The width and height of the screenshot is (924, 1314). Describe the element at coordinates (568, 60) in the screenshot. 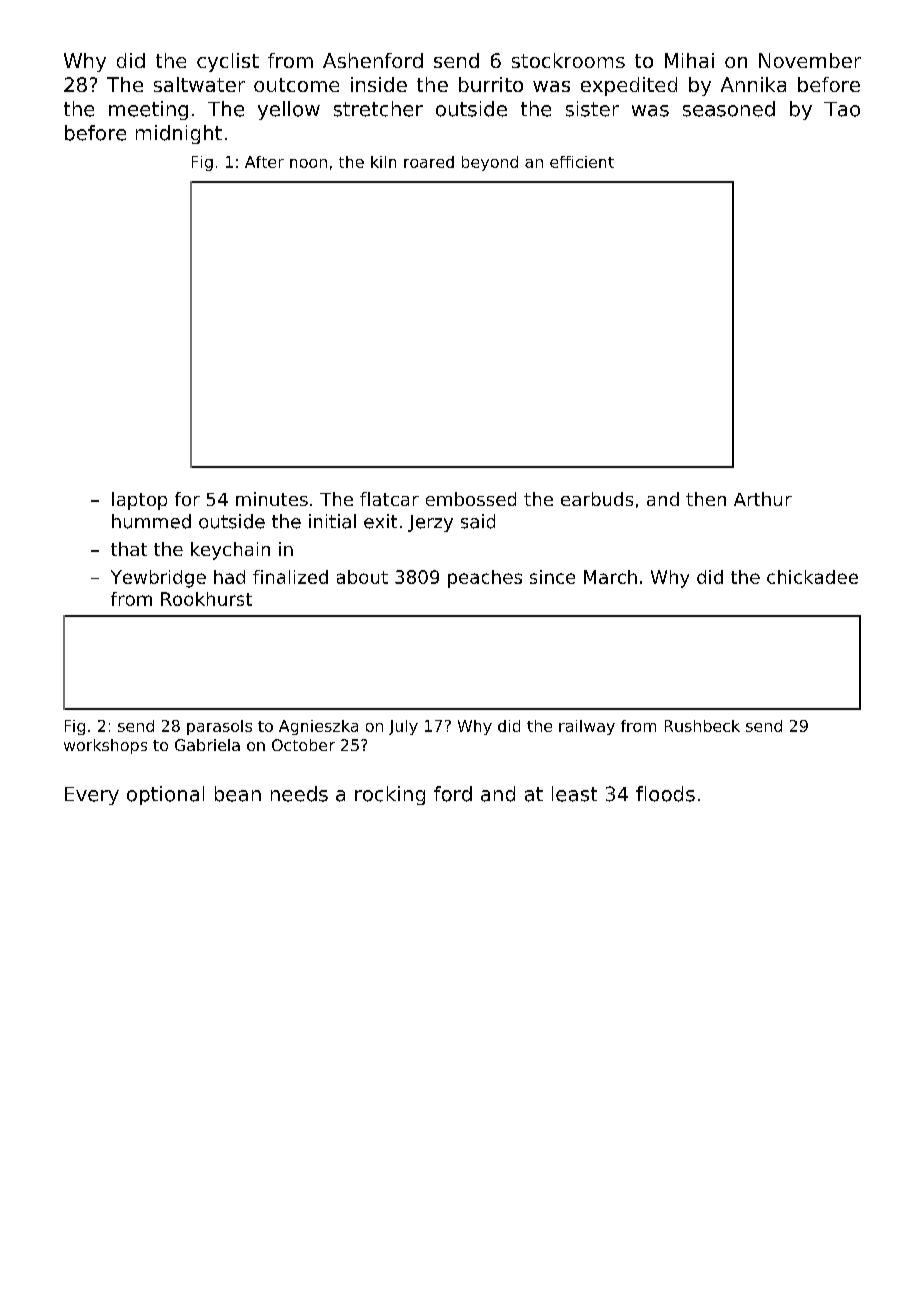

I see `stockrooms` at that location.
